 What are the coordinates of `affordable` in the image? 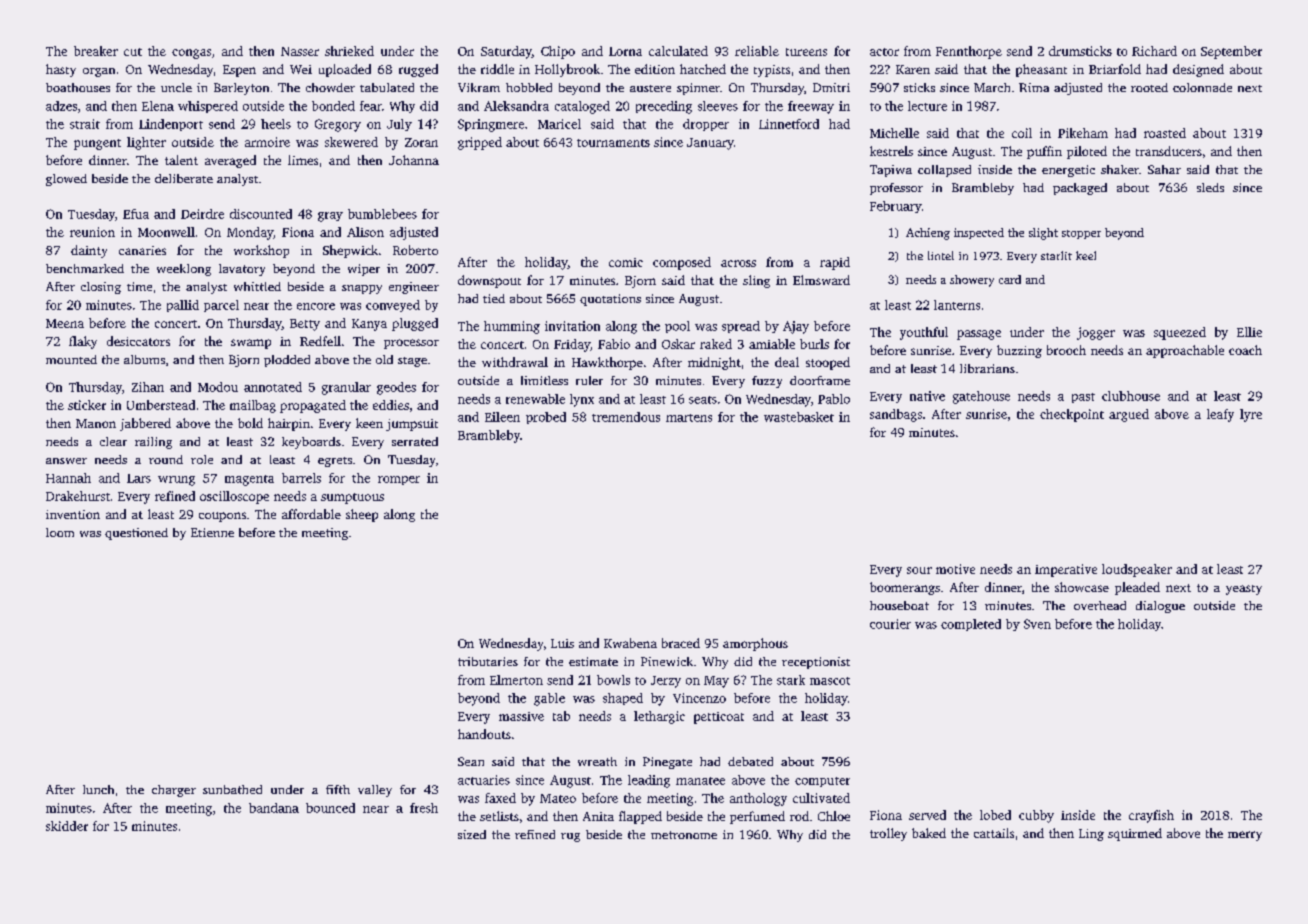 It's located at (311, 514).
